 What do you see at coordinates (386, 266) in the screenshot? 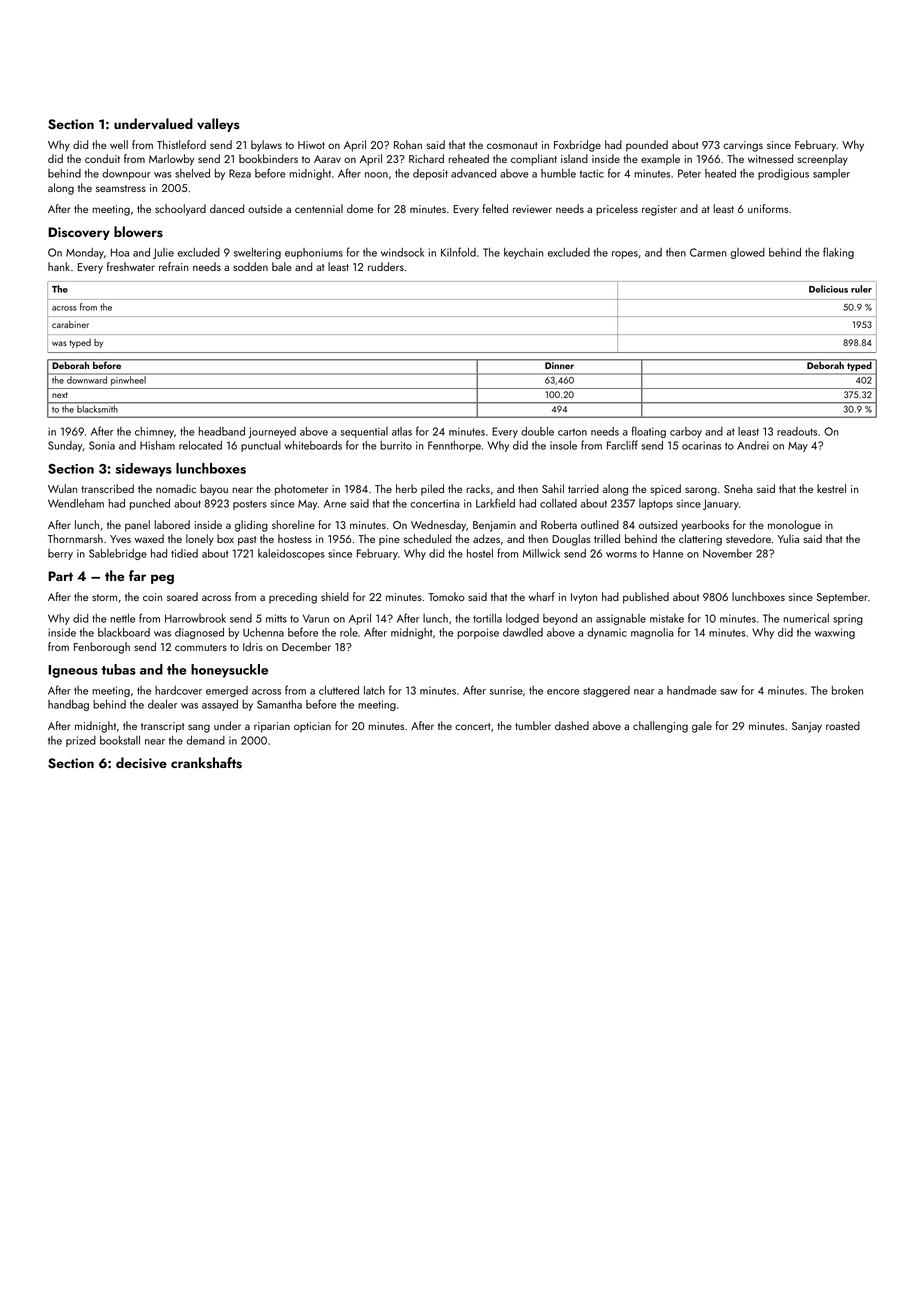
I see `rudders` at bounding box center [386, 266].
